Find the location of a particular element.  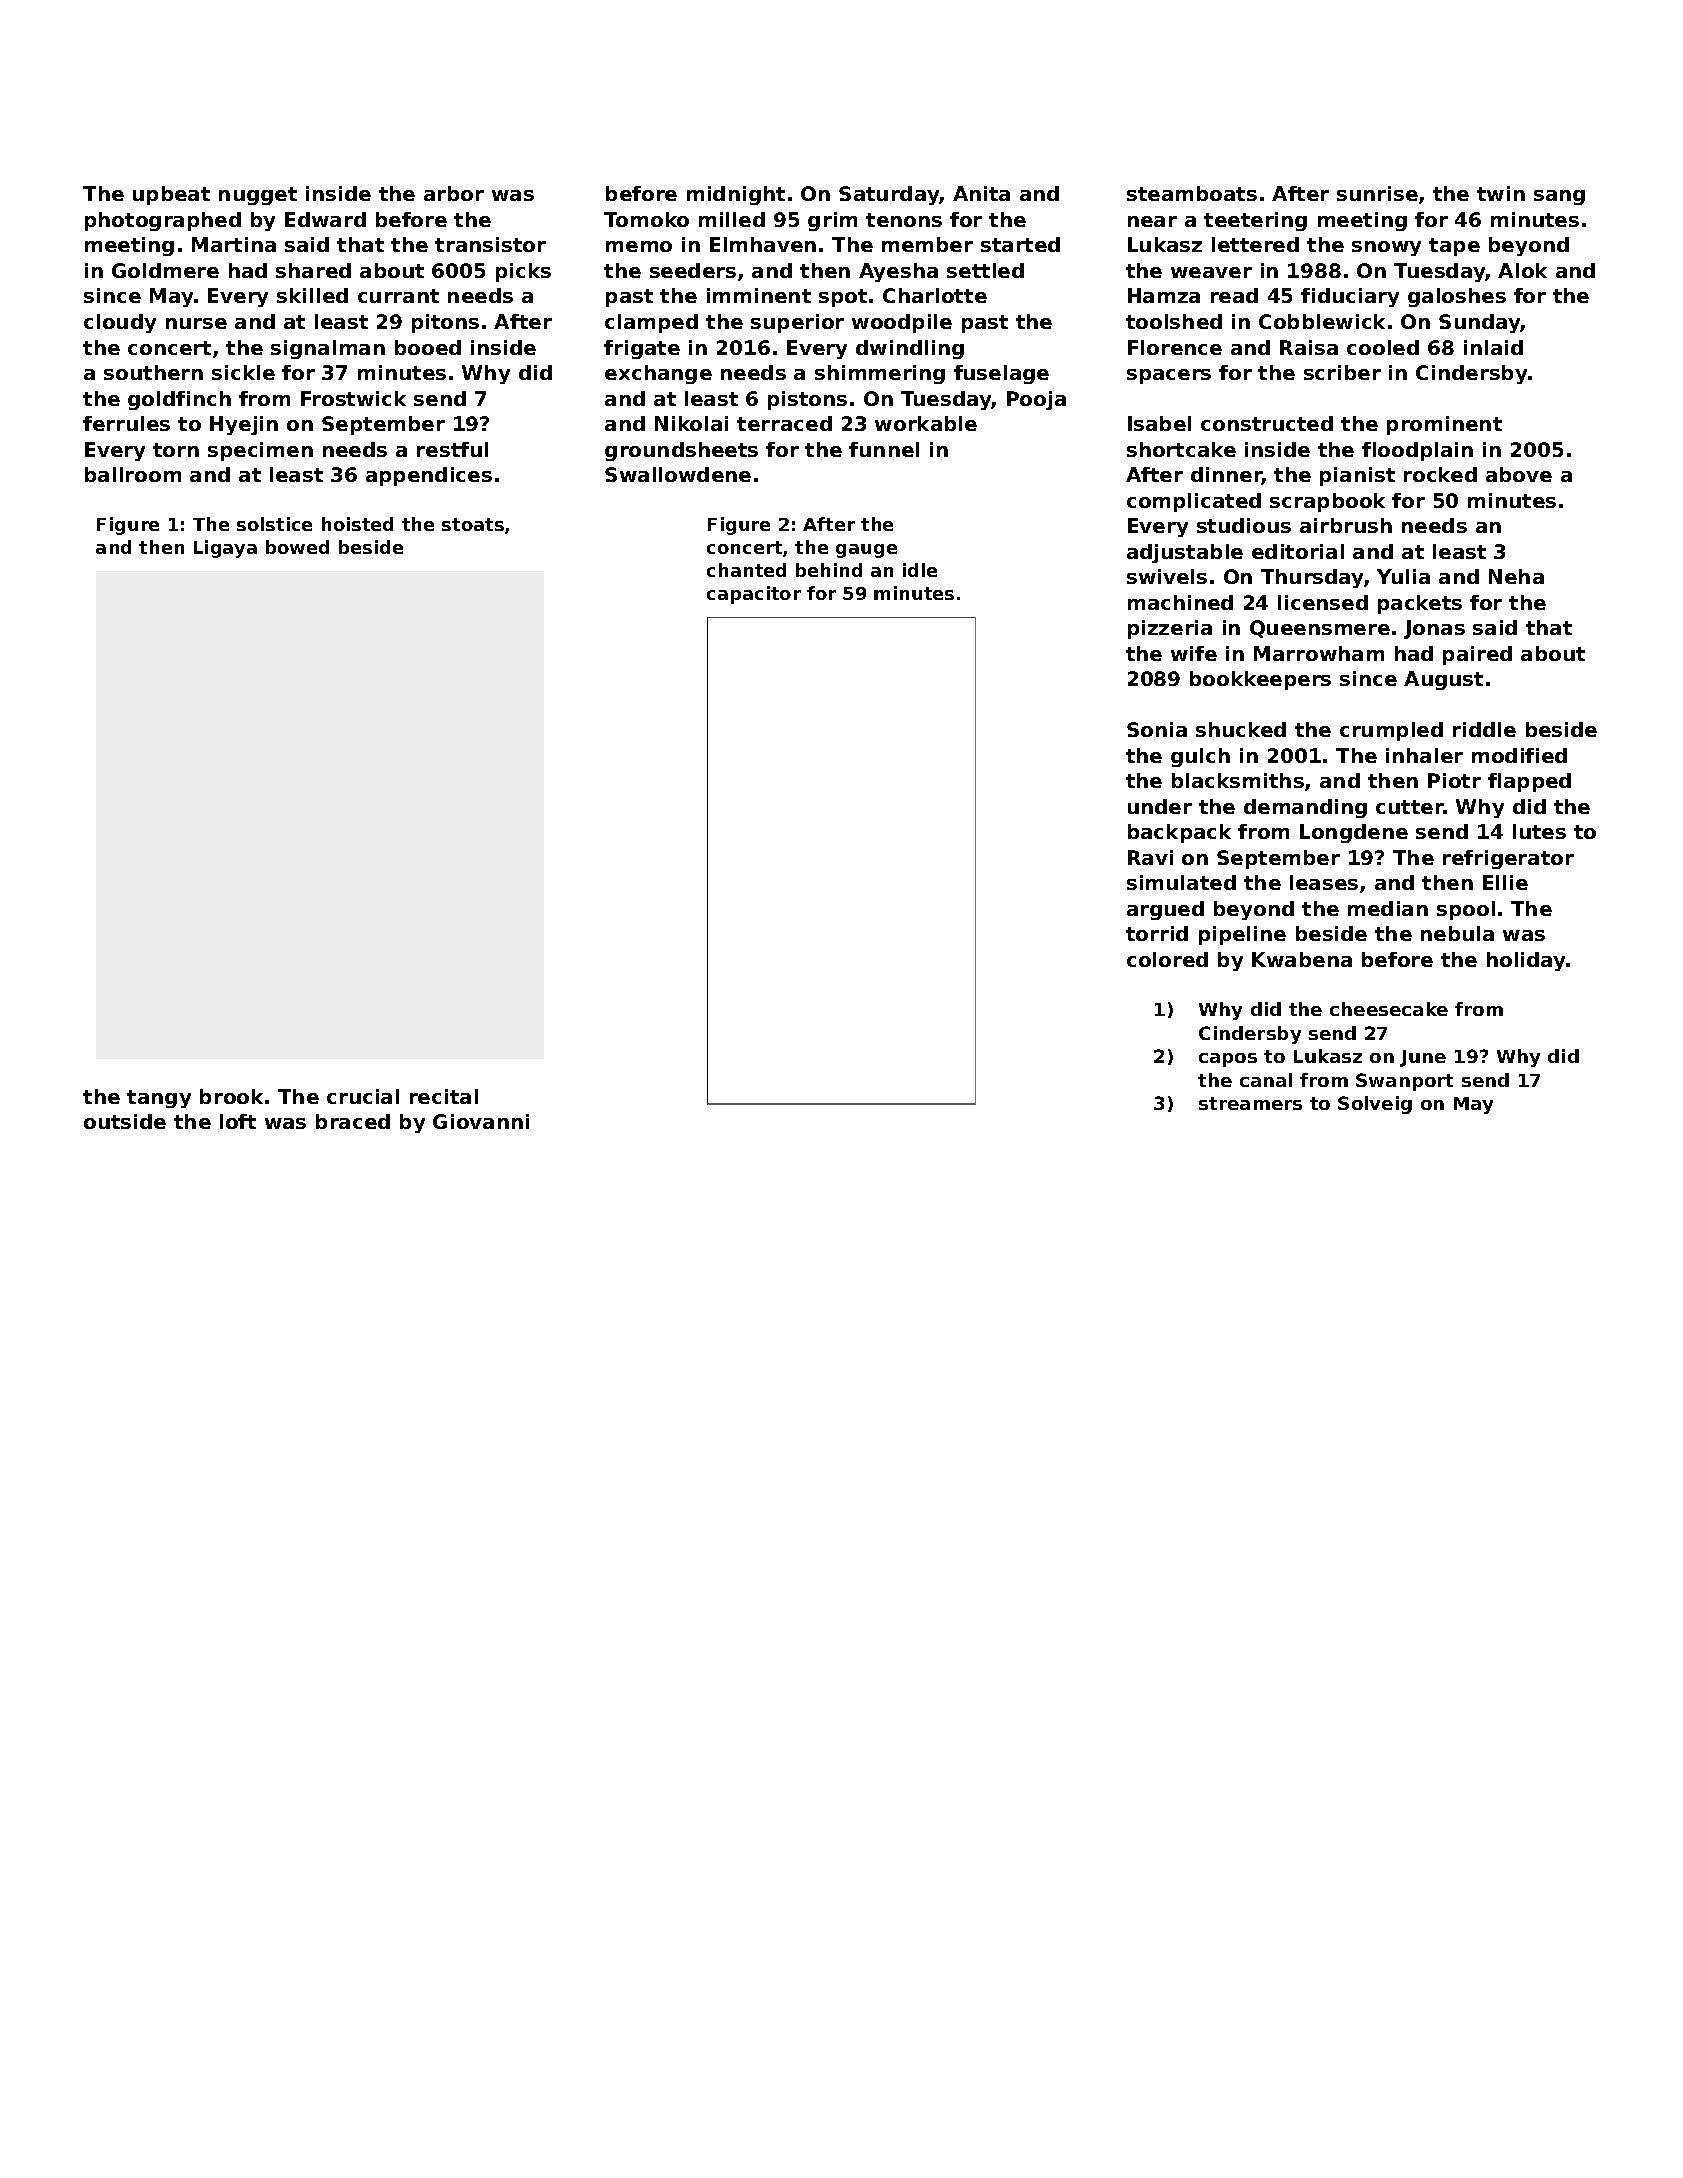

crucial is located at coordinates (363, 1096).
